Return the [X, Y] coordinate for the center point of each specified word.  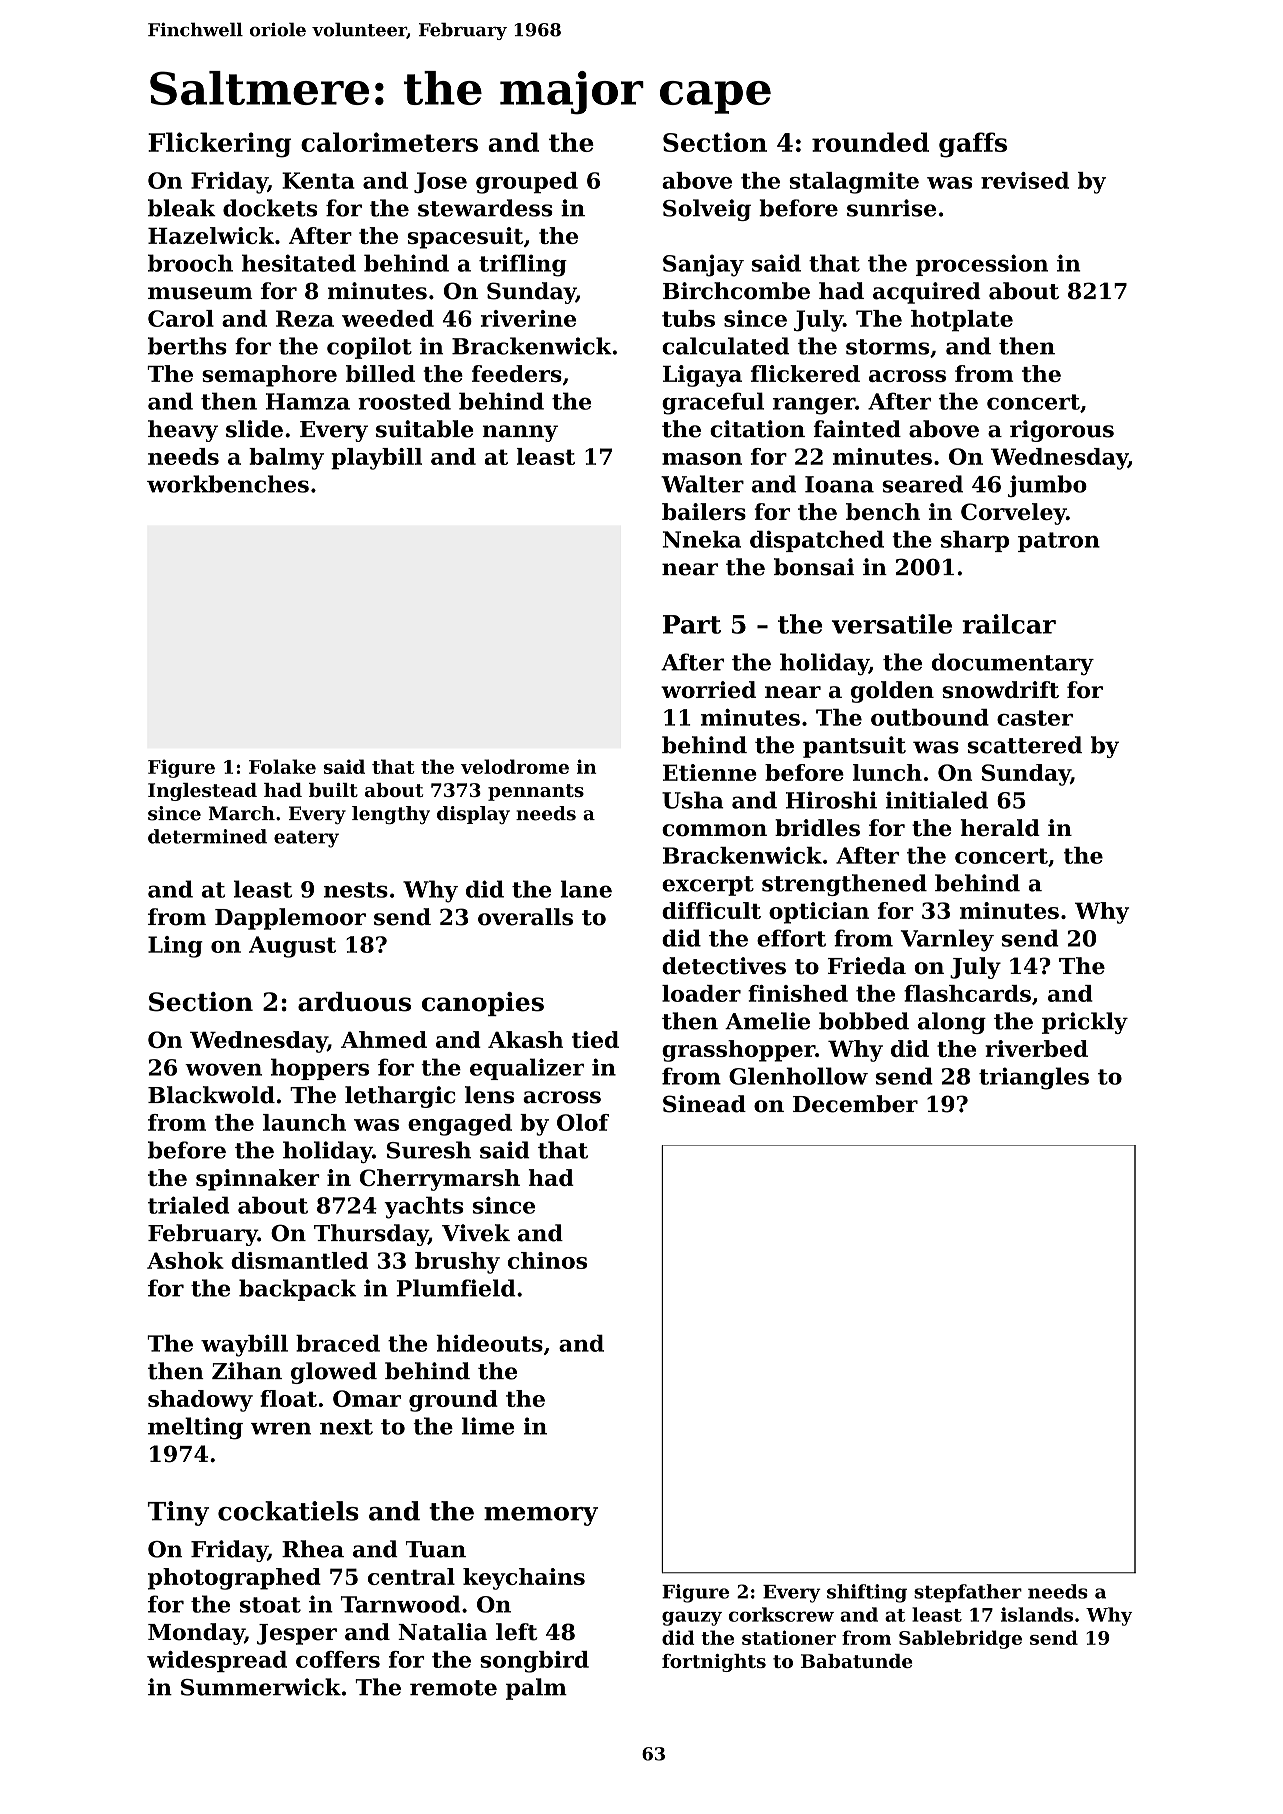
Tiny [178, 1513]
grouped [527, 183]
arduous [354, 1002]
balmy [286, 459]
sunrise [891, 208]
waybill [244, 1346]
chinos [547, 1260]
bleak [182, 208]
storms [887, 347]
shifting [867, 1593]
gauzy [692, 1618]
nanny [520, 433]
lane [586, 889]
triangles [1034, 1078]
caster [1035, 718]
